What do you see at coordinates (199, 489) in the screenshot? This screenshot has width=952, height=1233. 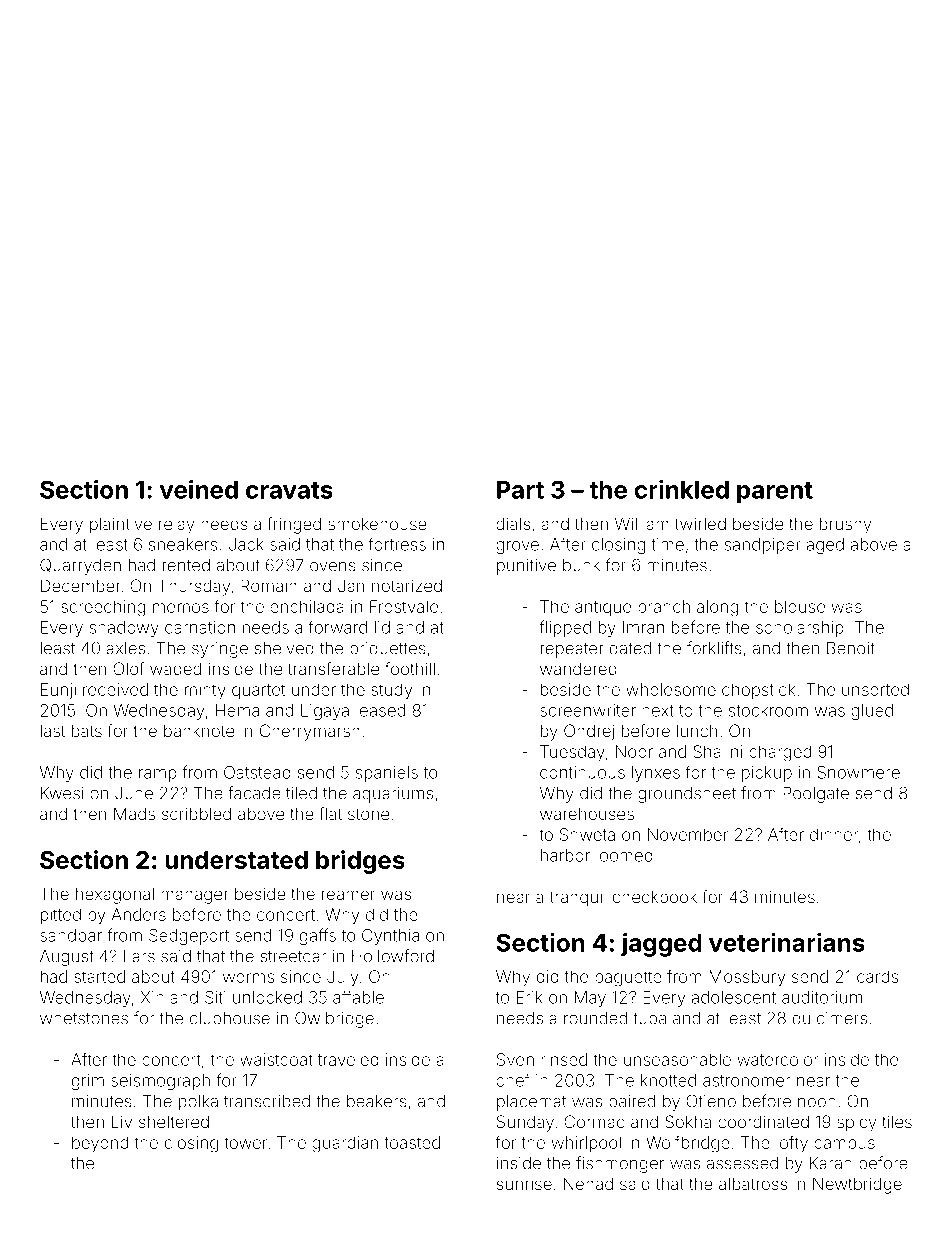 I see `veined` at bounding box center [199, 489].
